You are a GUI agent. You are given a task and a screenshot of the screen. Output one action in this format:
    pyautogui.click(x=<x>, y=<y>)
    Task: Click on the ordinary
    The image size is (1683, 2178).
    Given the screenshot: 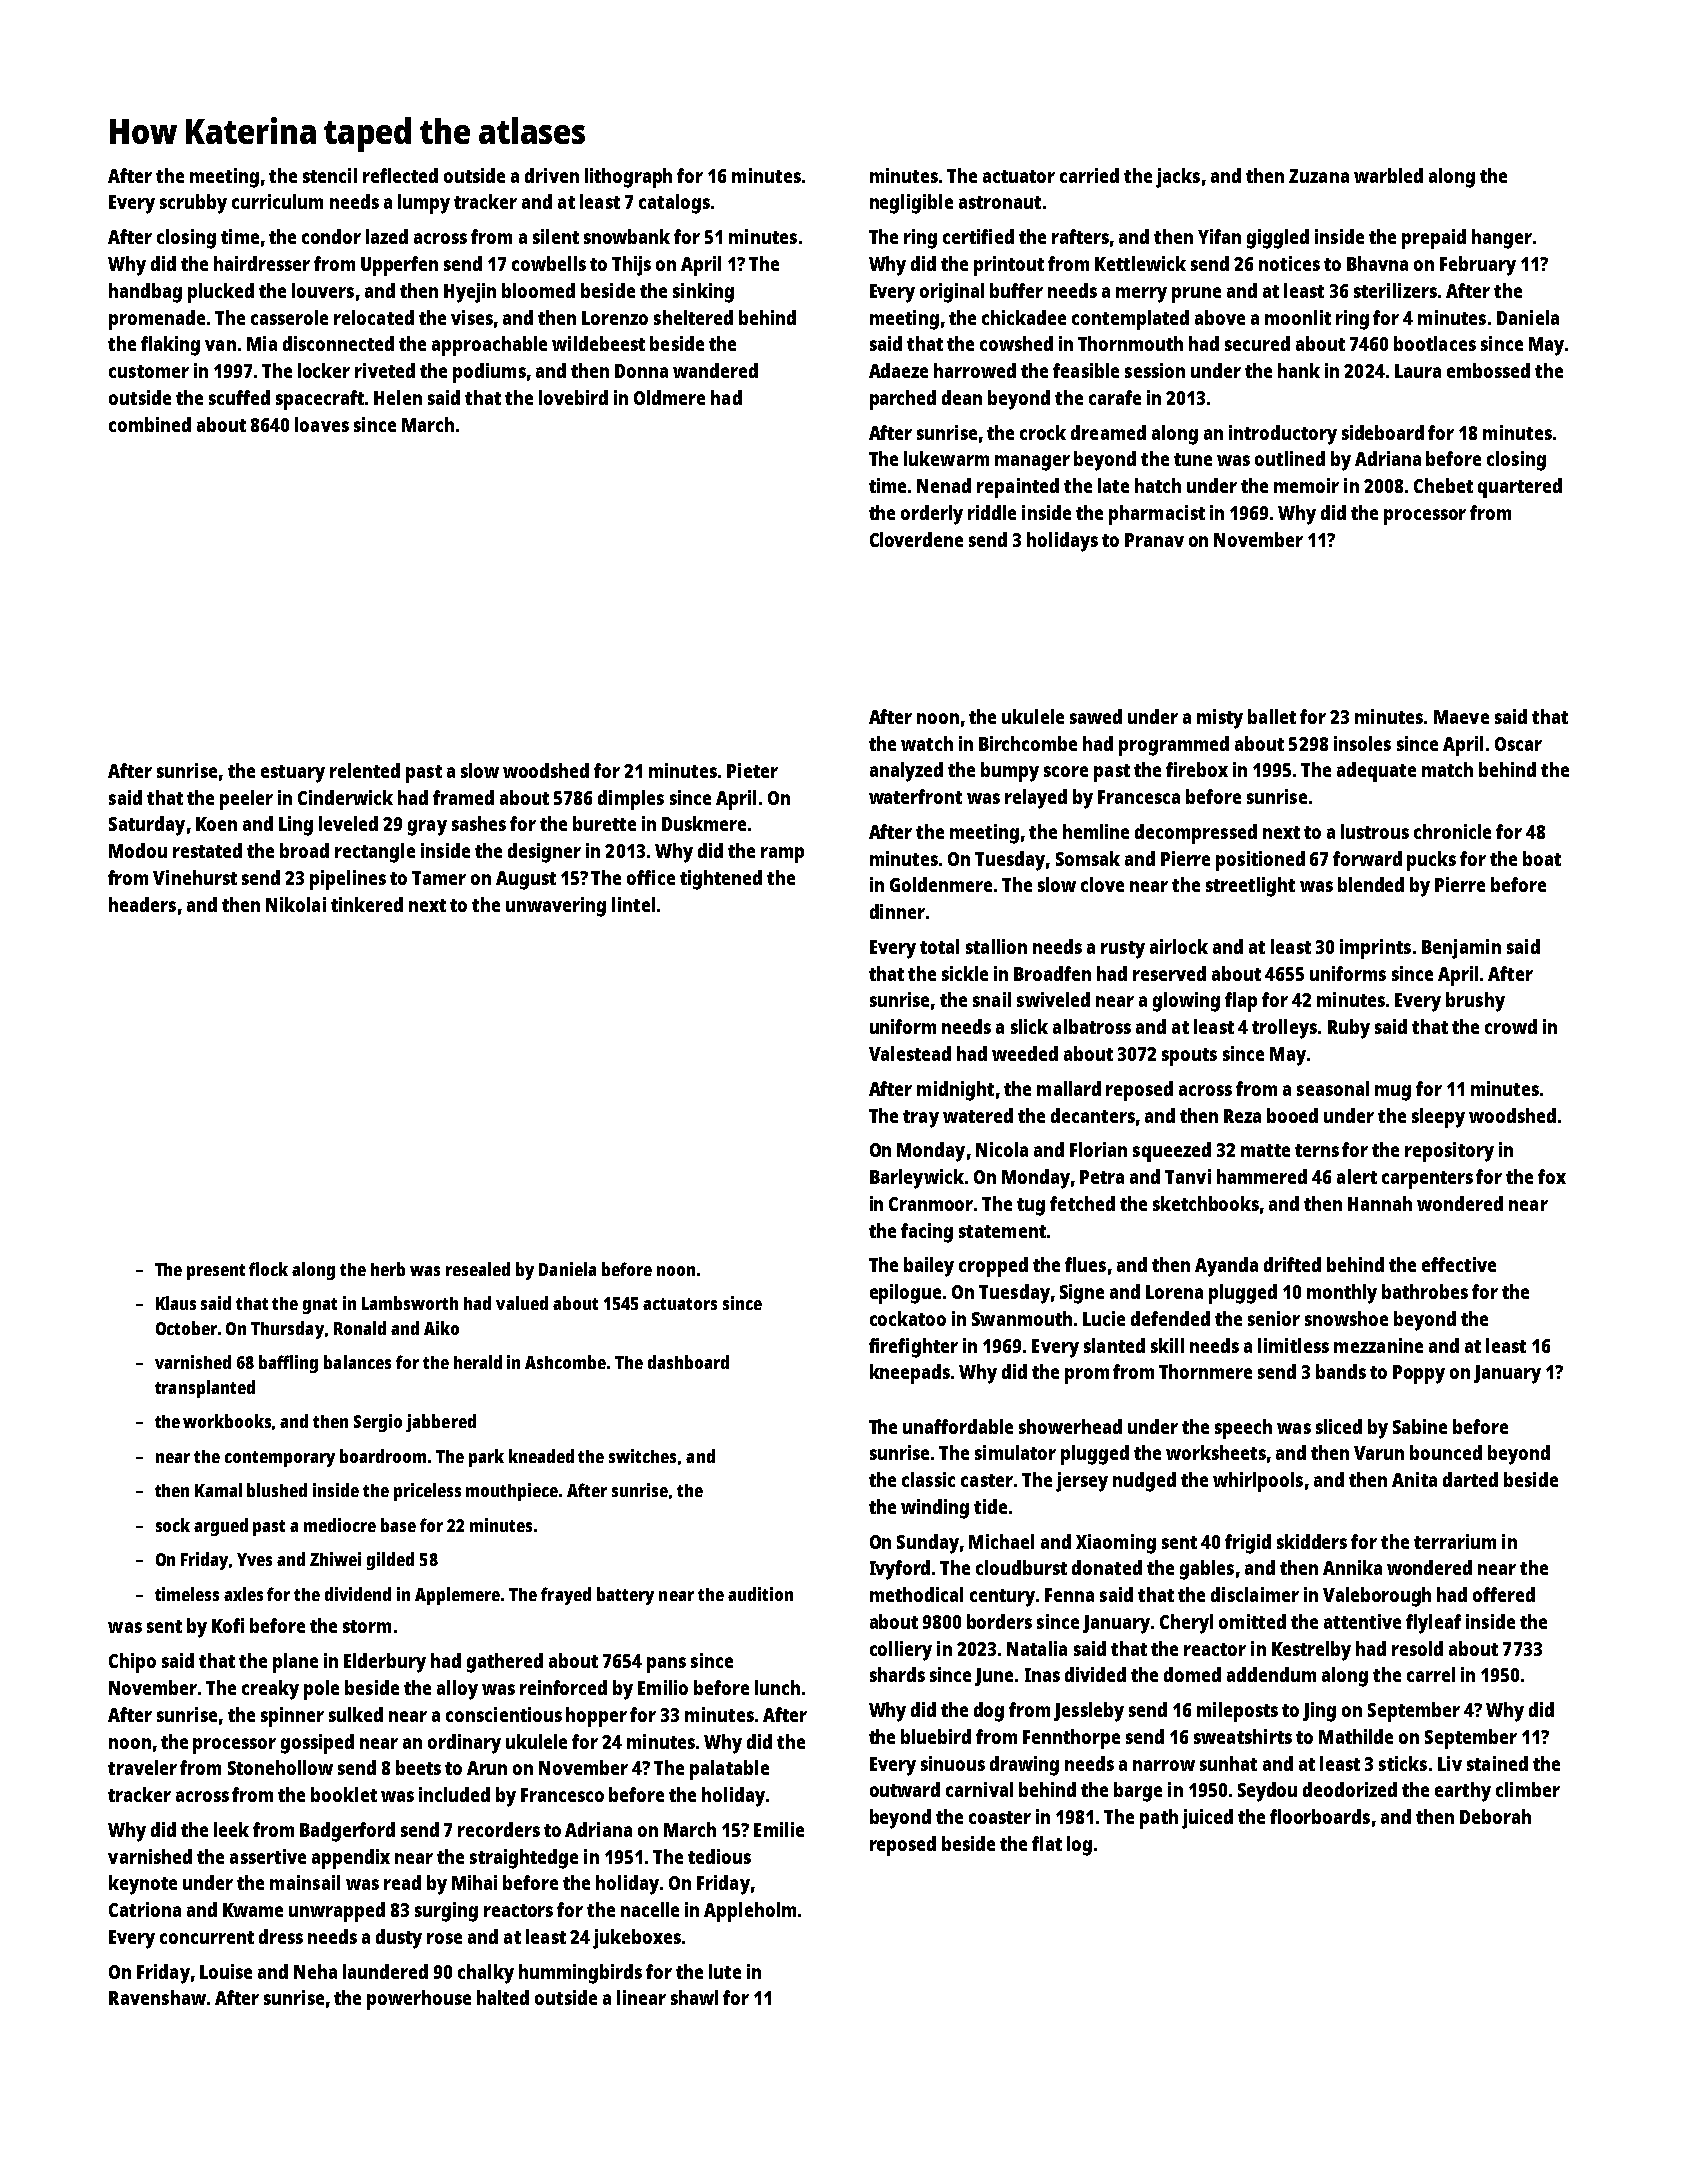 What is the action you would take?
    pyautogui.click(x=464, y=1744)
